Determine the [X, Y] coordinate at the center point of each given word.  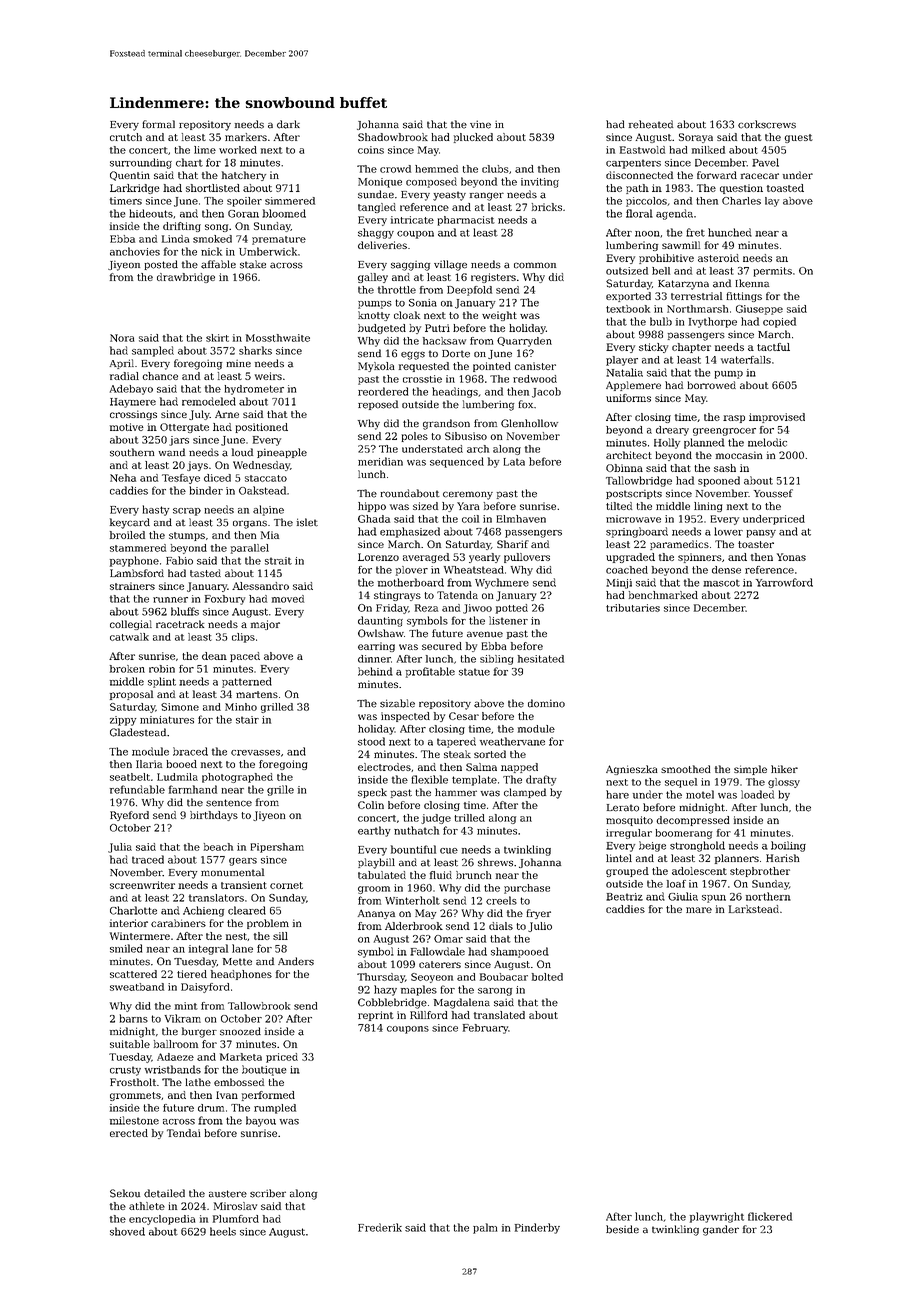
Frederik [380, 1227]
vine [480, 124]
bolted [547, 977]
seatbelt [130, 777]
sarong [495, 992]
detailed [164, 1193]
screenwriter [142, 885]
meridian [380, 461]
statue [474, 672]
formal [158, 124]
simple [750, 770]
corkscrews [767, 124]
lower [728, 531]
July [199, 415]
